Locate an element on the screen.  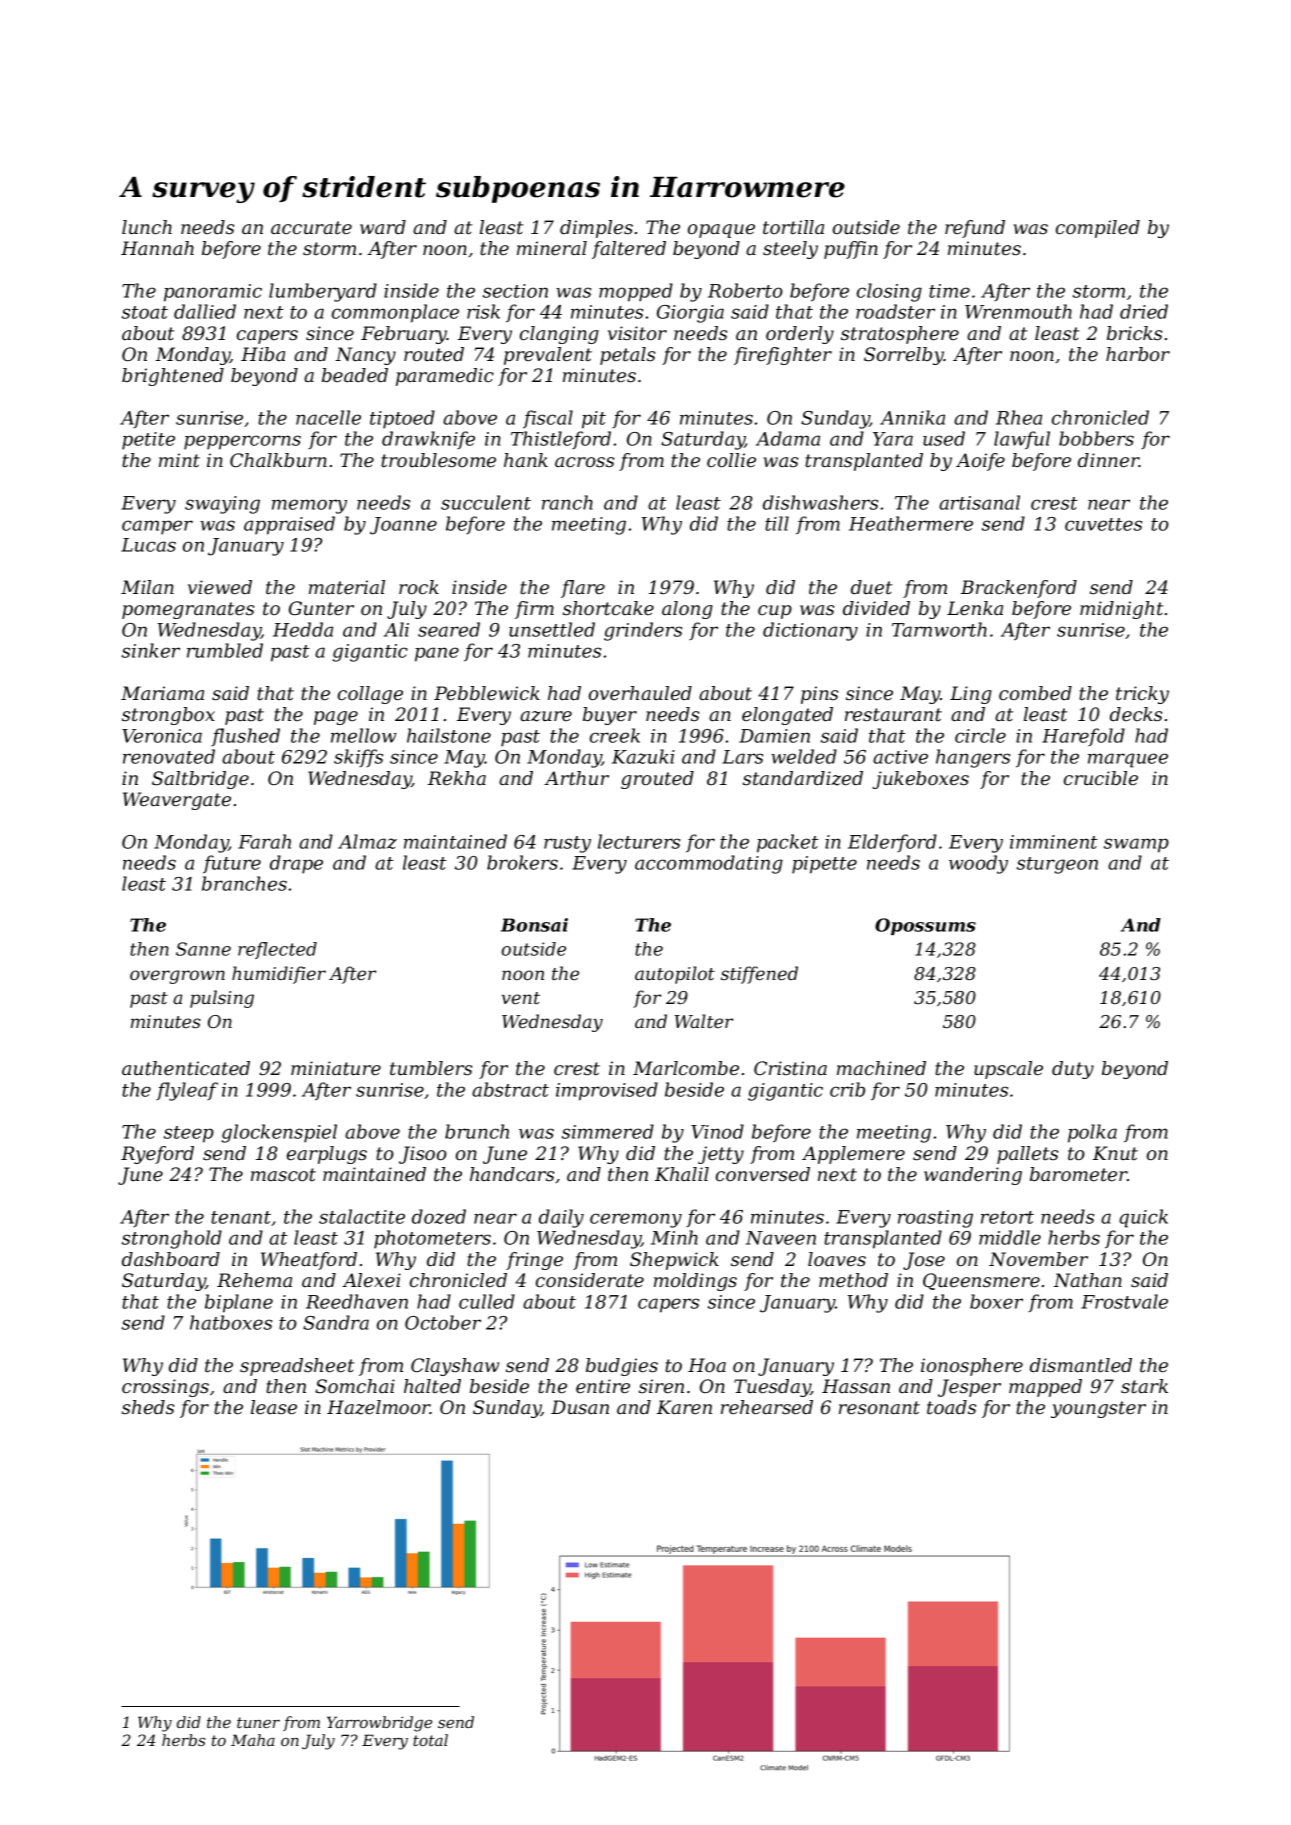
autopilot is located at coordinates (675, 975).
